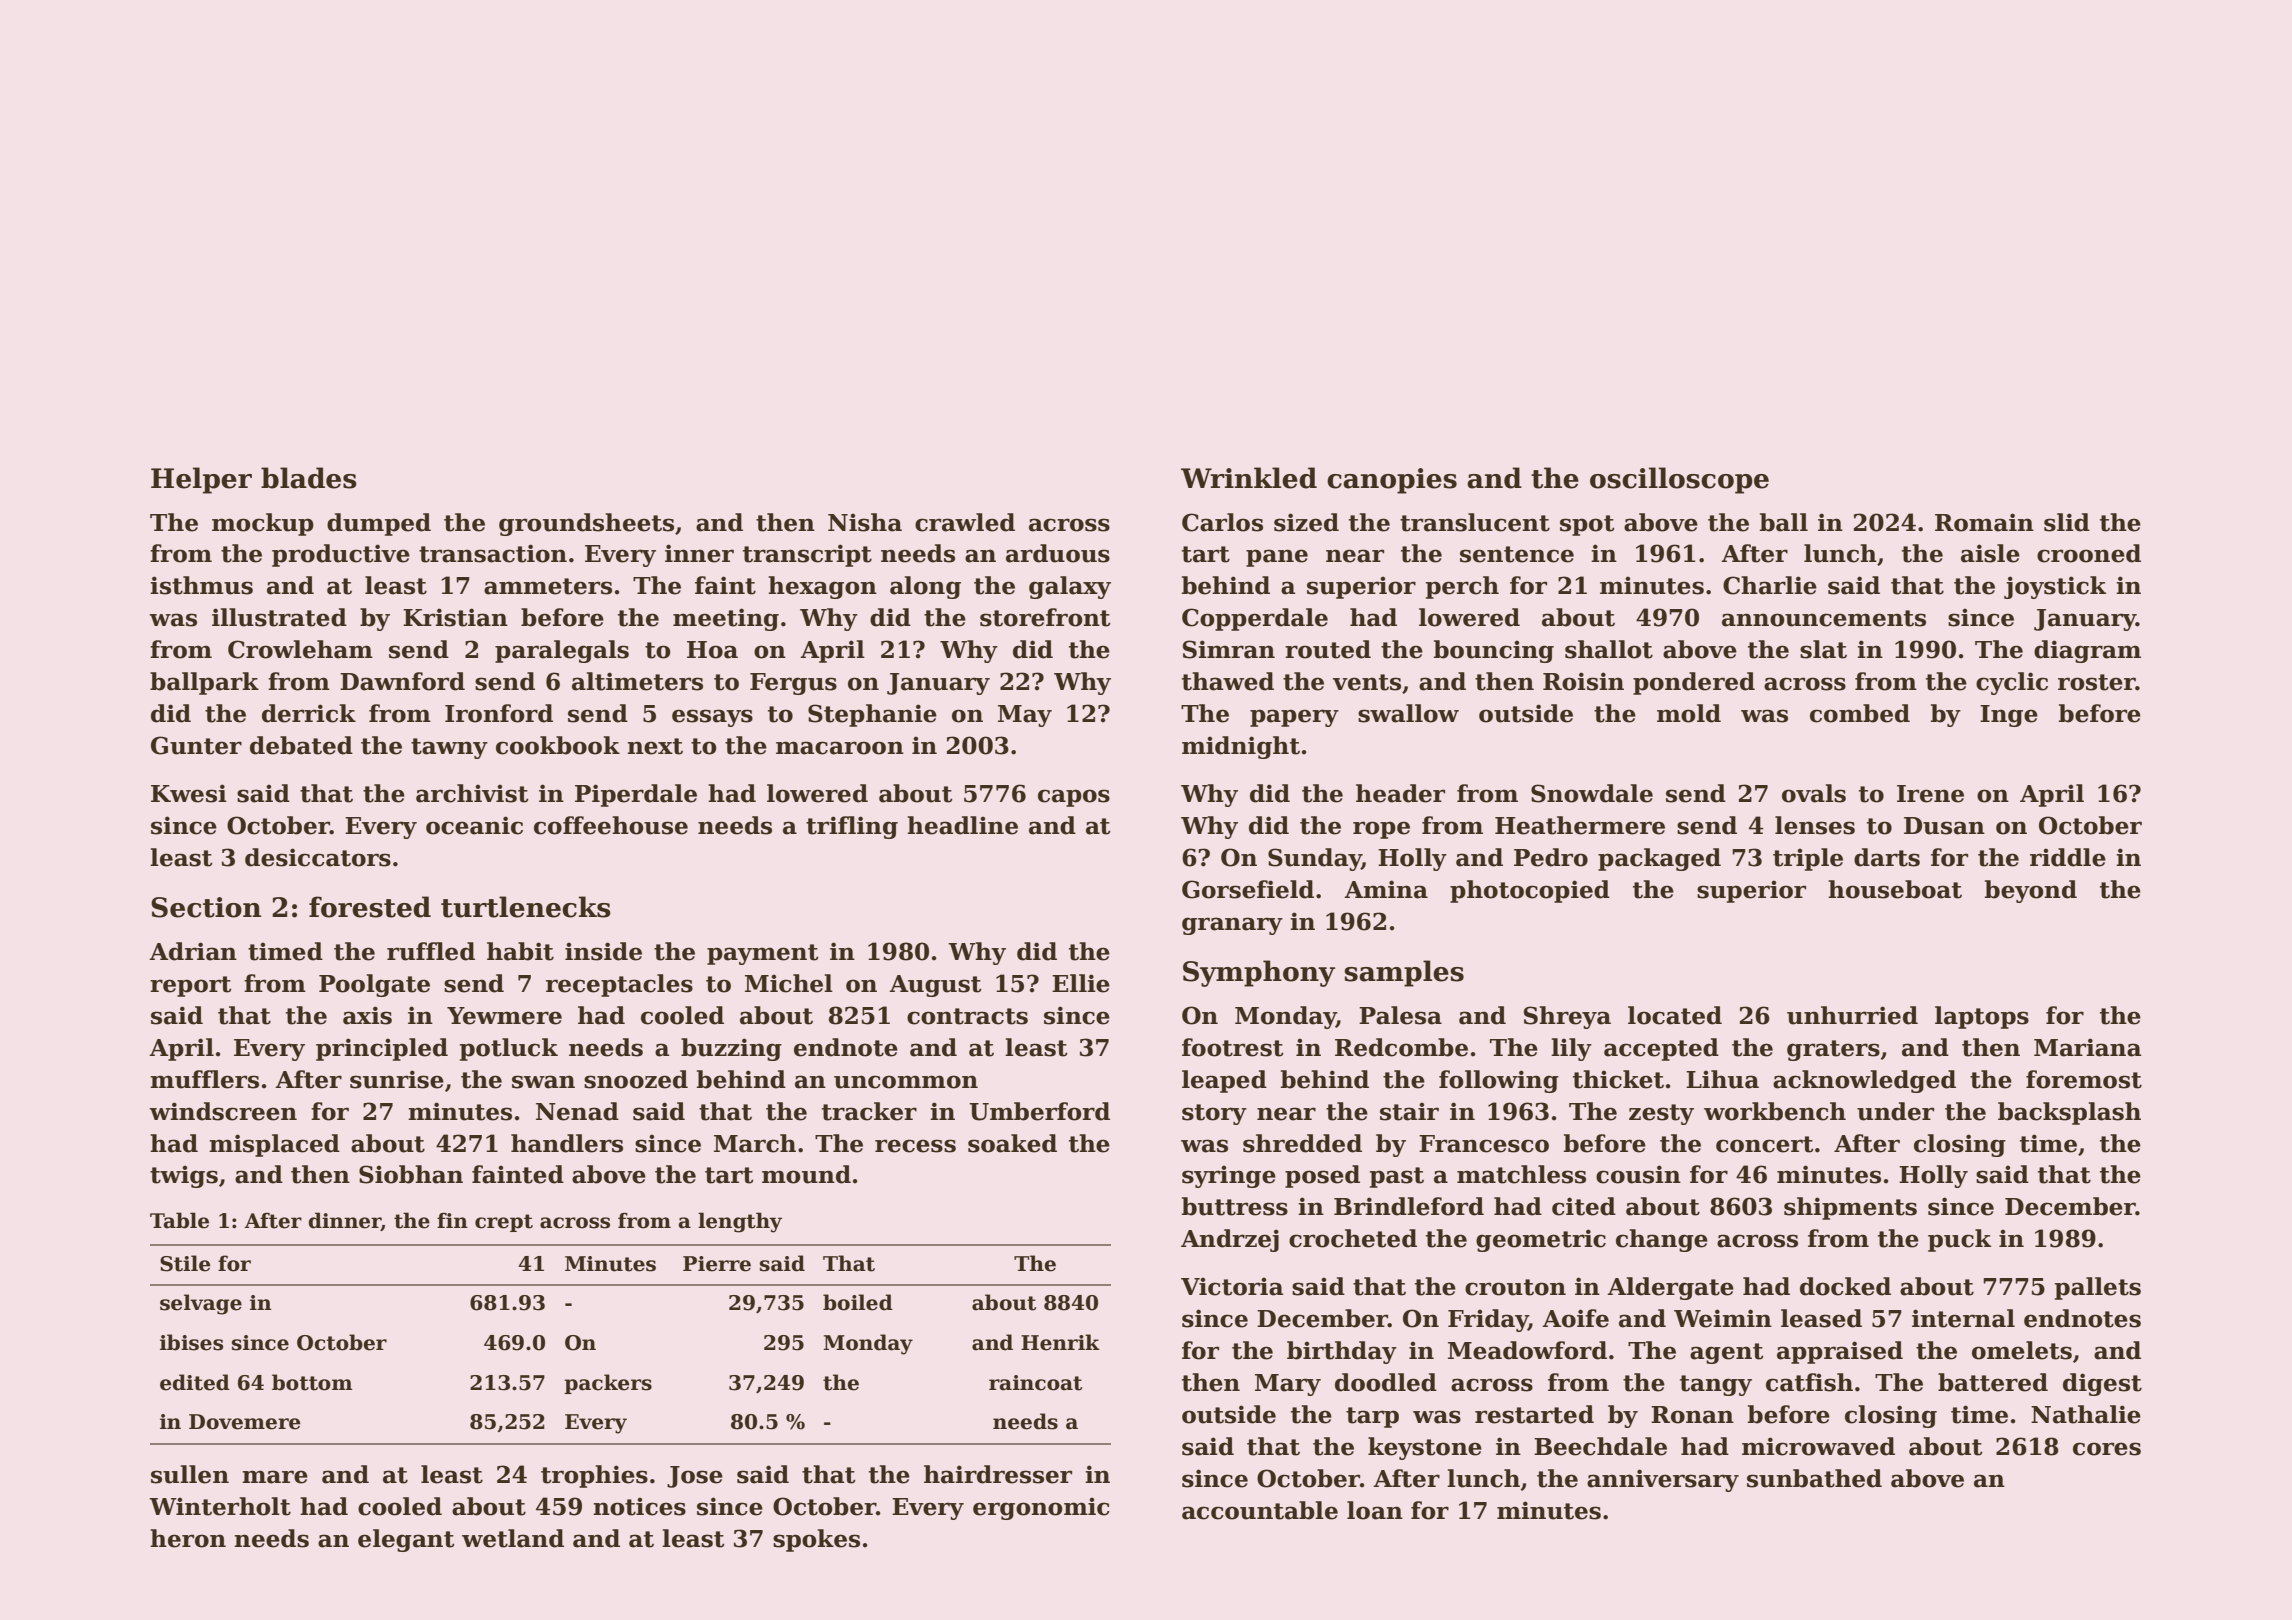 Image resolution: width=2292 pixels, height=1620 pixels. Describe the element at coordinates (1860, 713) in the screenshot. I see `combed` at that location.
